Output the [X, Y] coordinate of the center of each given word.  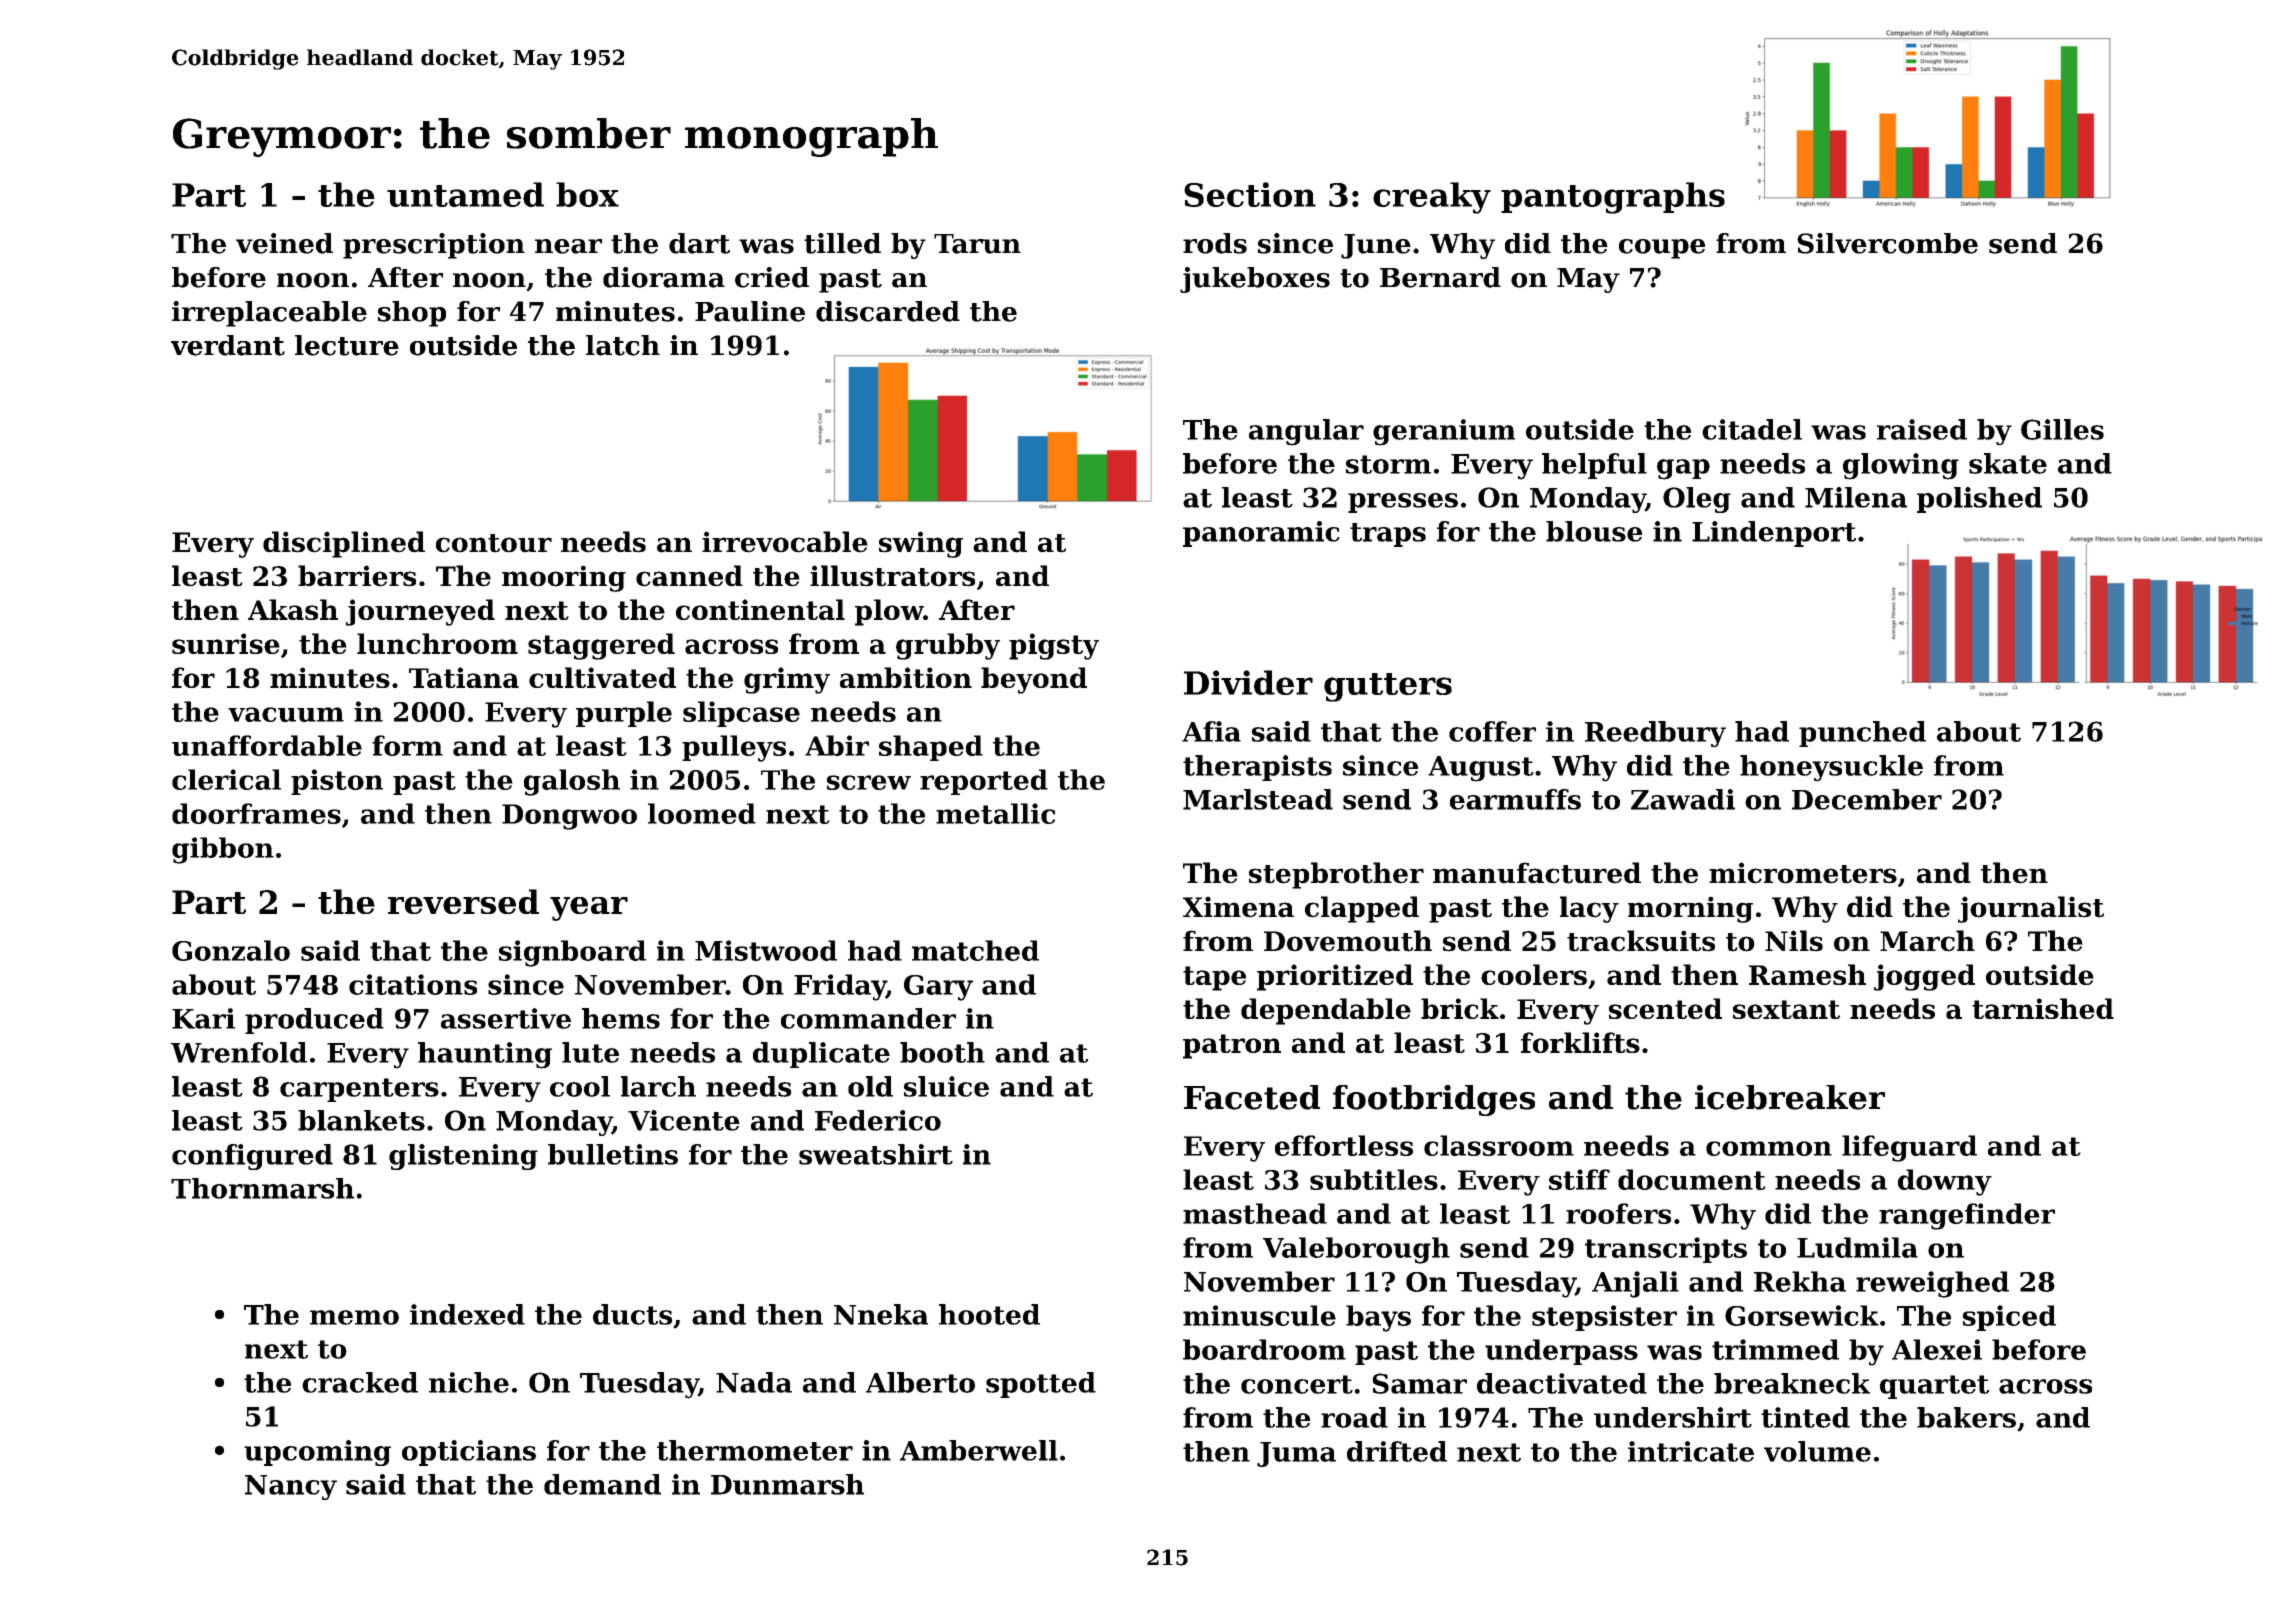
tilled [842, 243]
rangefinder [1967, 1216]
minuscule [1259, 1315]
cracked [360, 1382]
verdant [228, 345]
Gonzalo [231, 950]
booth [942, 1052]
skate [2008, 463]
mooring [564, 578]
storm [1388, 464]
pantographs [1613, 198]
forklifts [1580, 1042]
